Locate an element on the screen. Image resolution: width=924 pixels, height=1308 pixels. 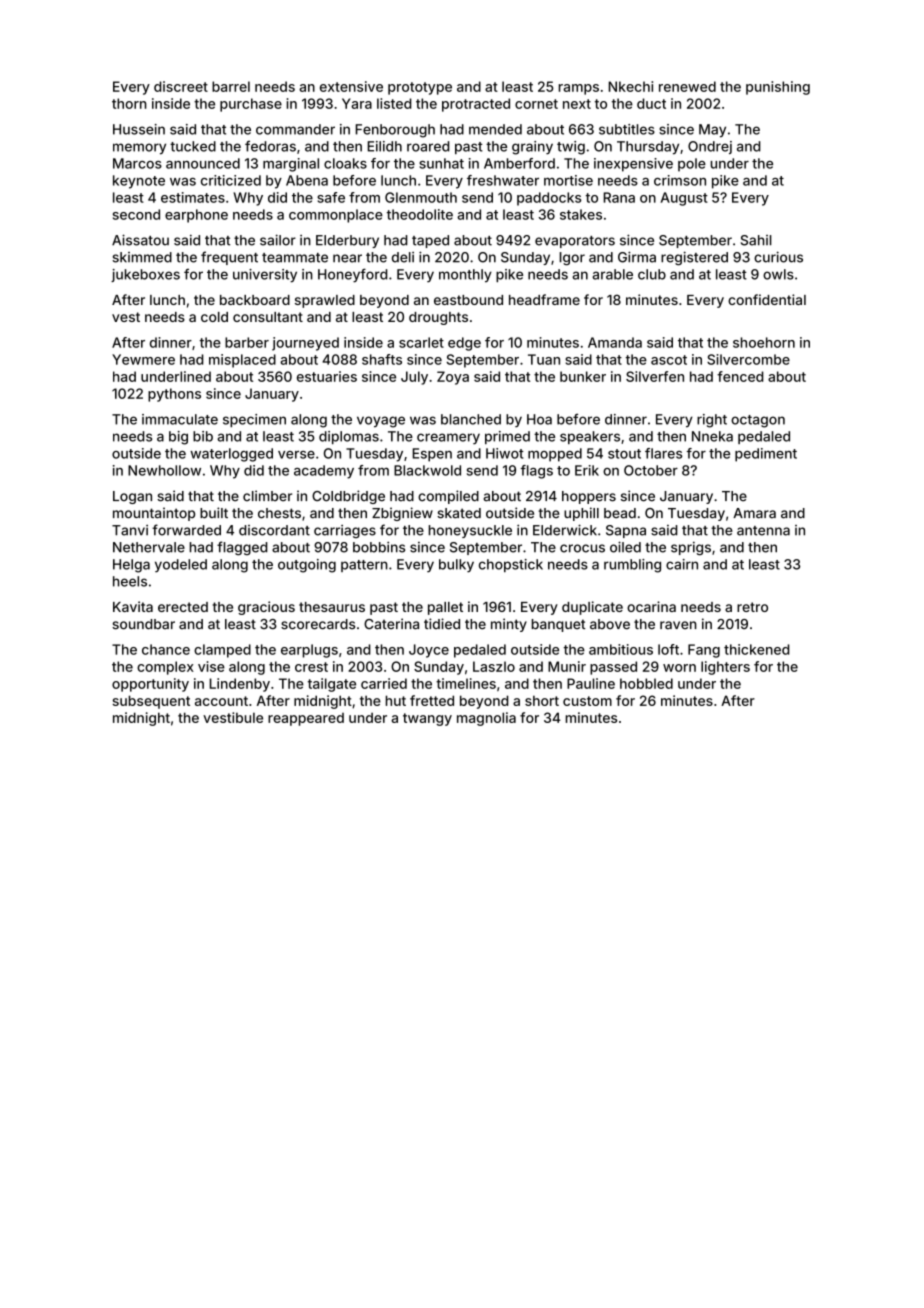
timelines is located at coordinates (466, 683).
